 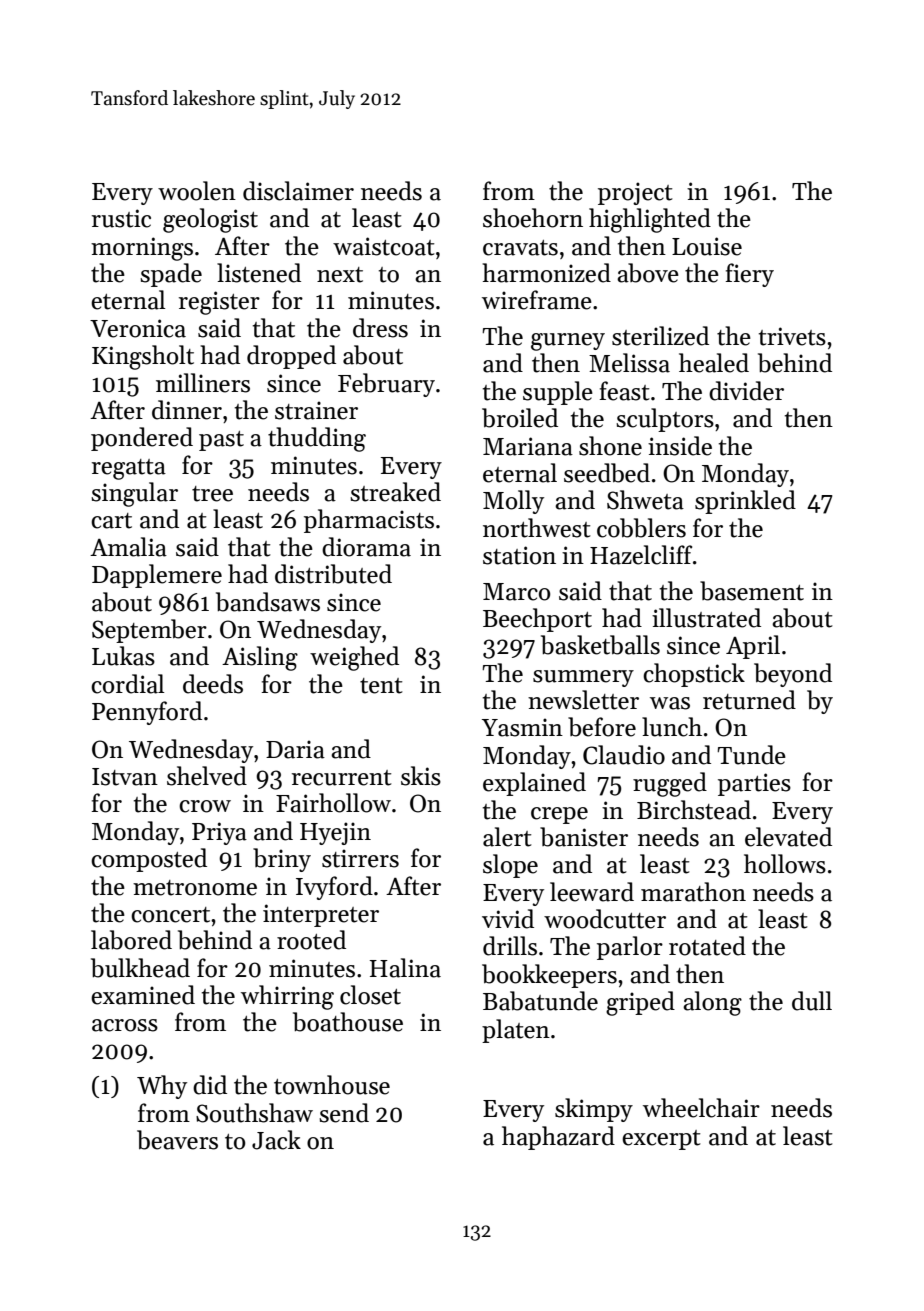 I want to click on Amalia, so click(x=128, y=547).
